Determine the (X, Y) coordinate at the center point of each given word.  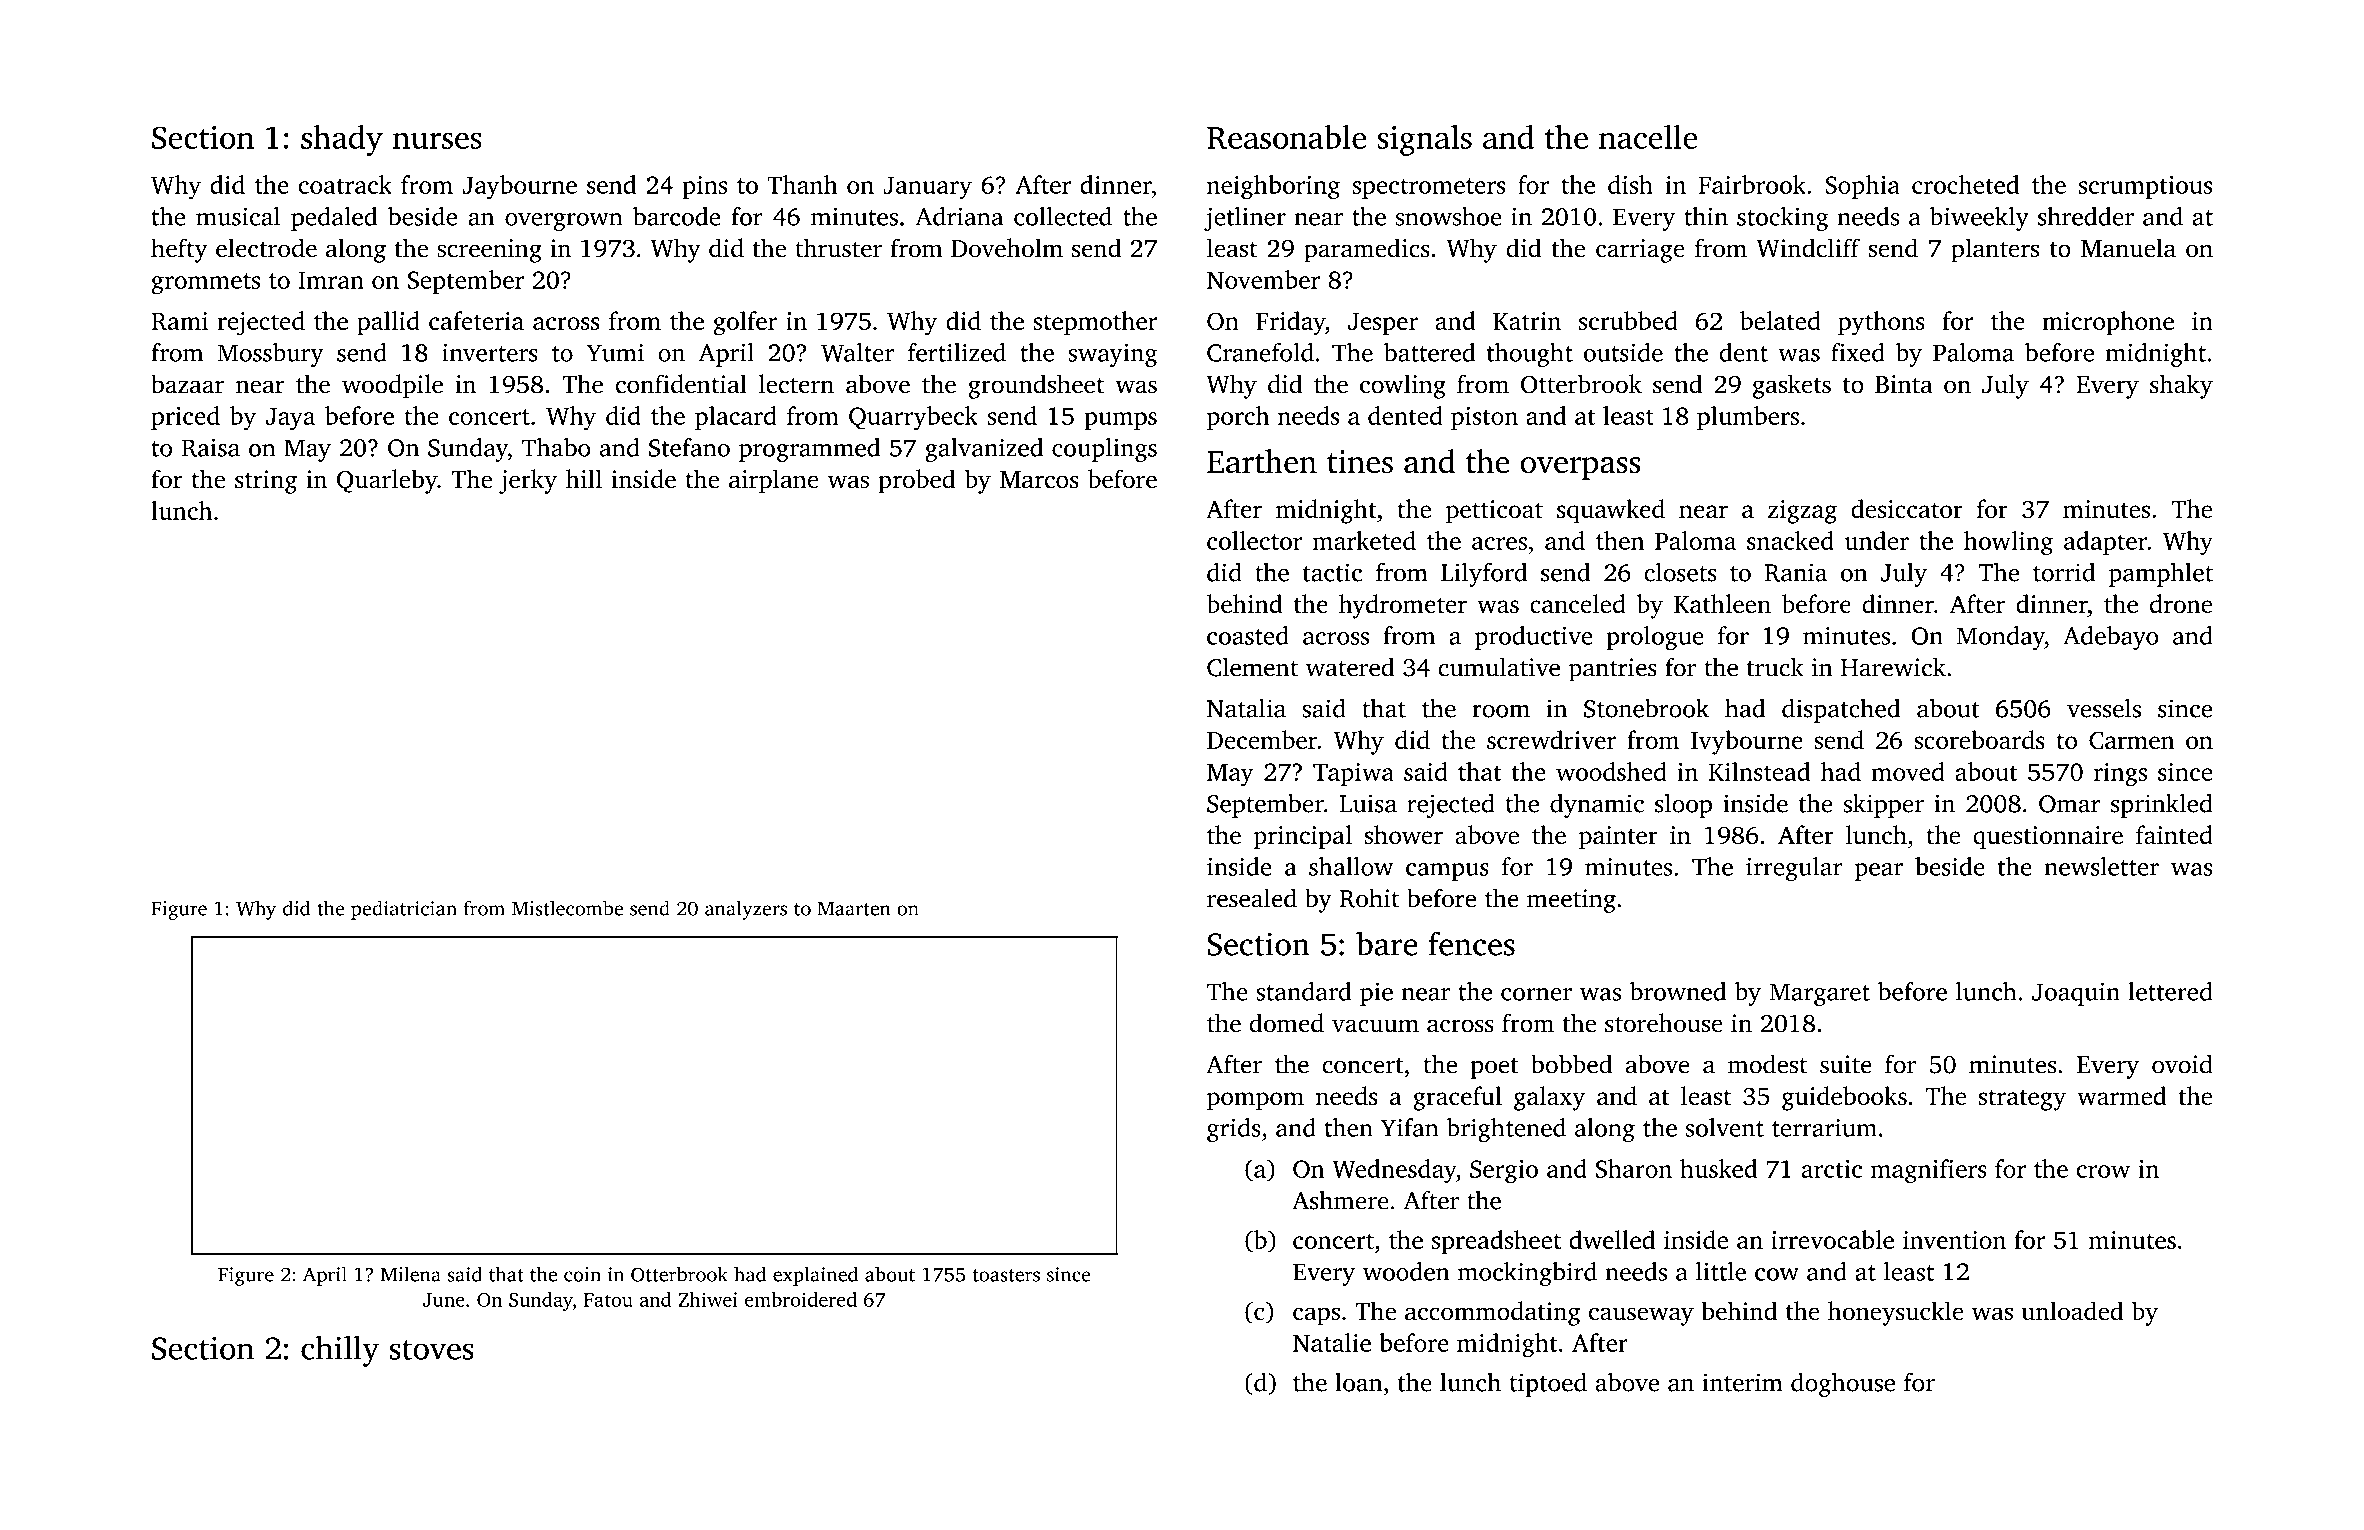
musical (238, 216)
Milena (411, 1274)
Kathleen (1722, 603)
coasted (1248, 635)
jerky (528, 481)
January (927, 188)
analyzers (746, 910)
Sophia (1862, 187)
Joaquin (2076, 994)
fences (1471, 943)
